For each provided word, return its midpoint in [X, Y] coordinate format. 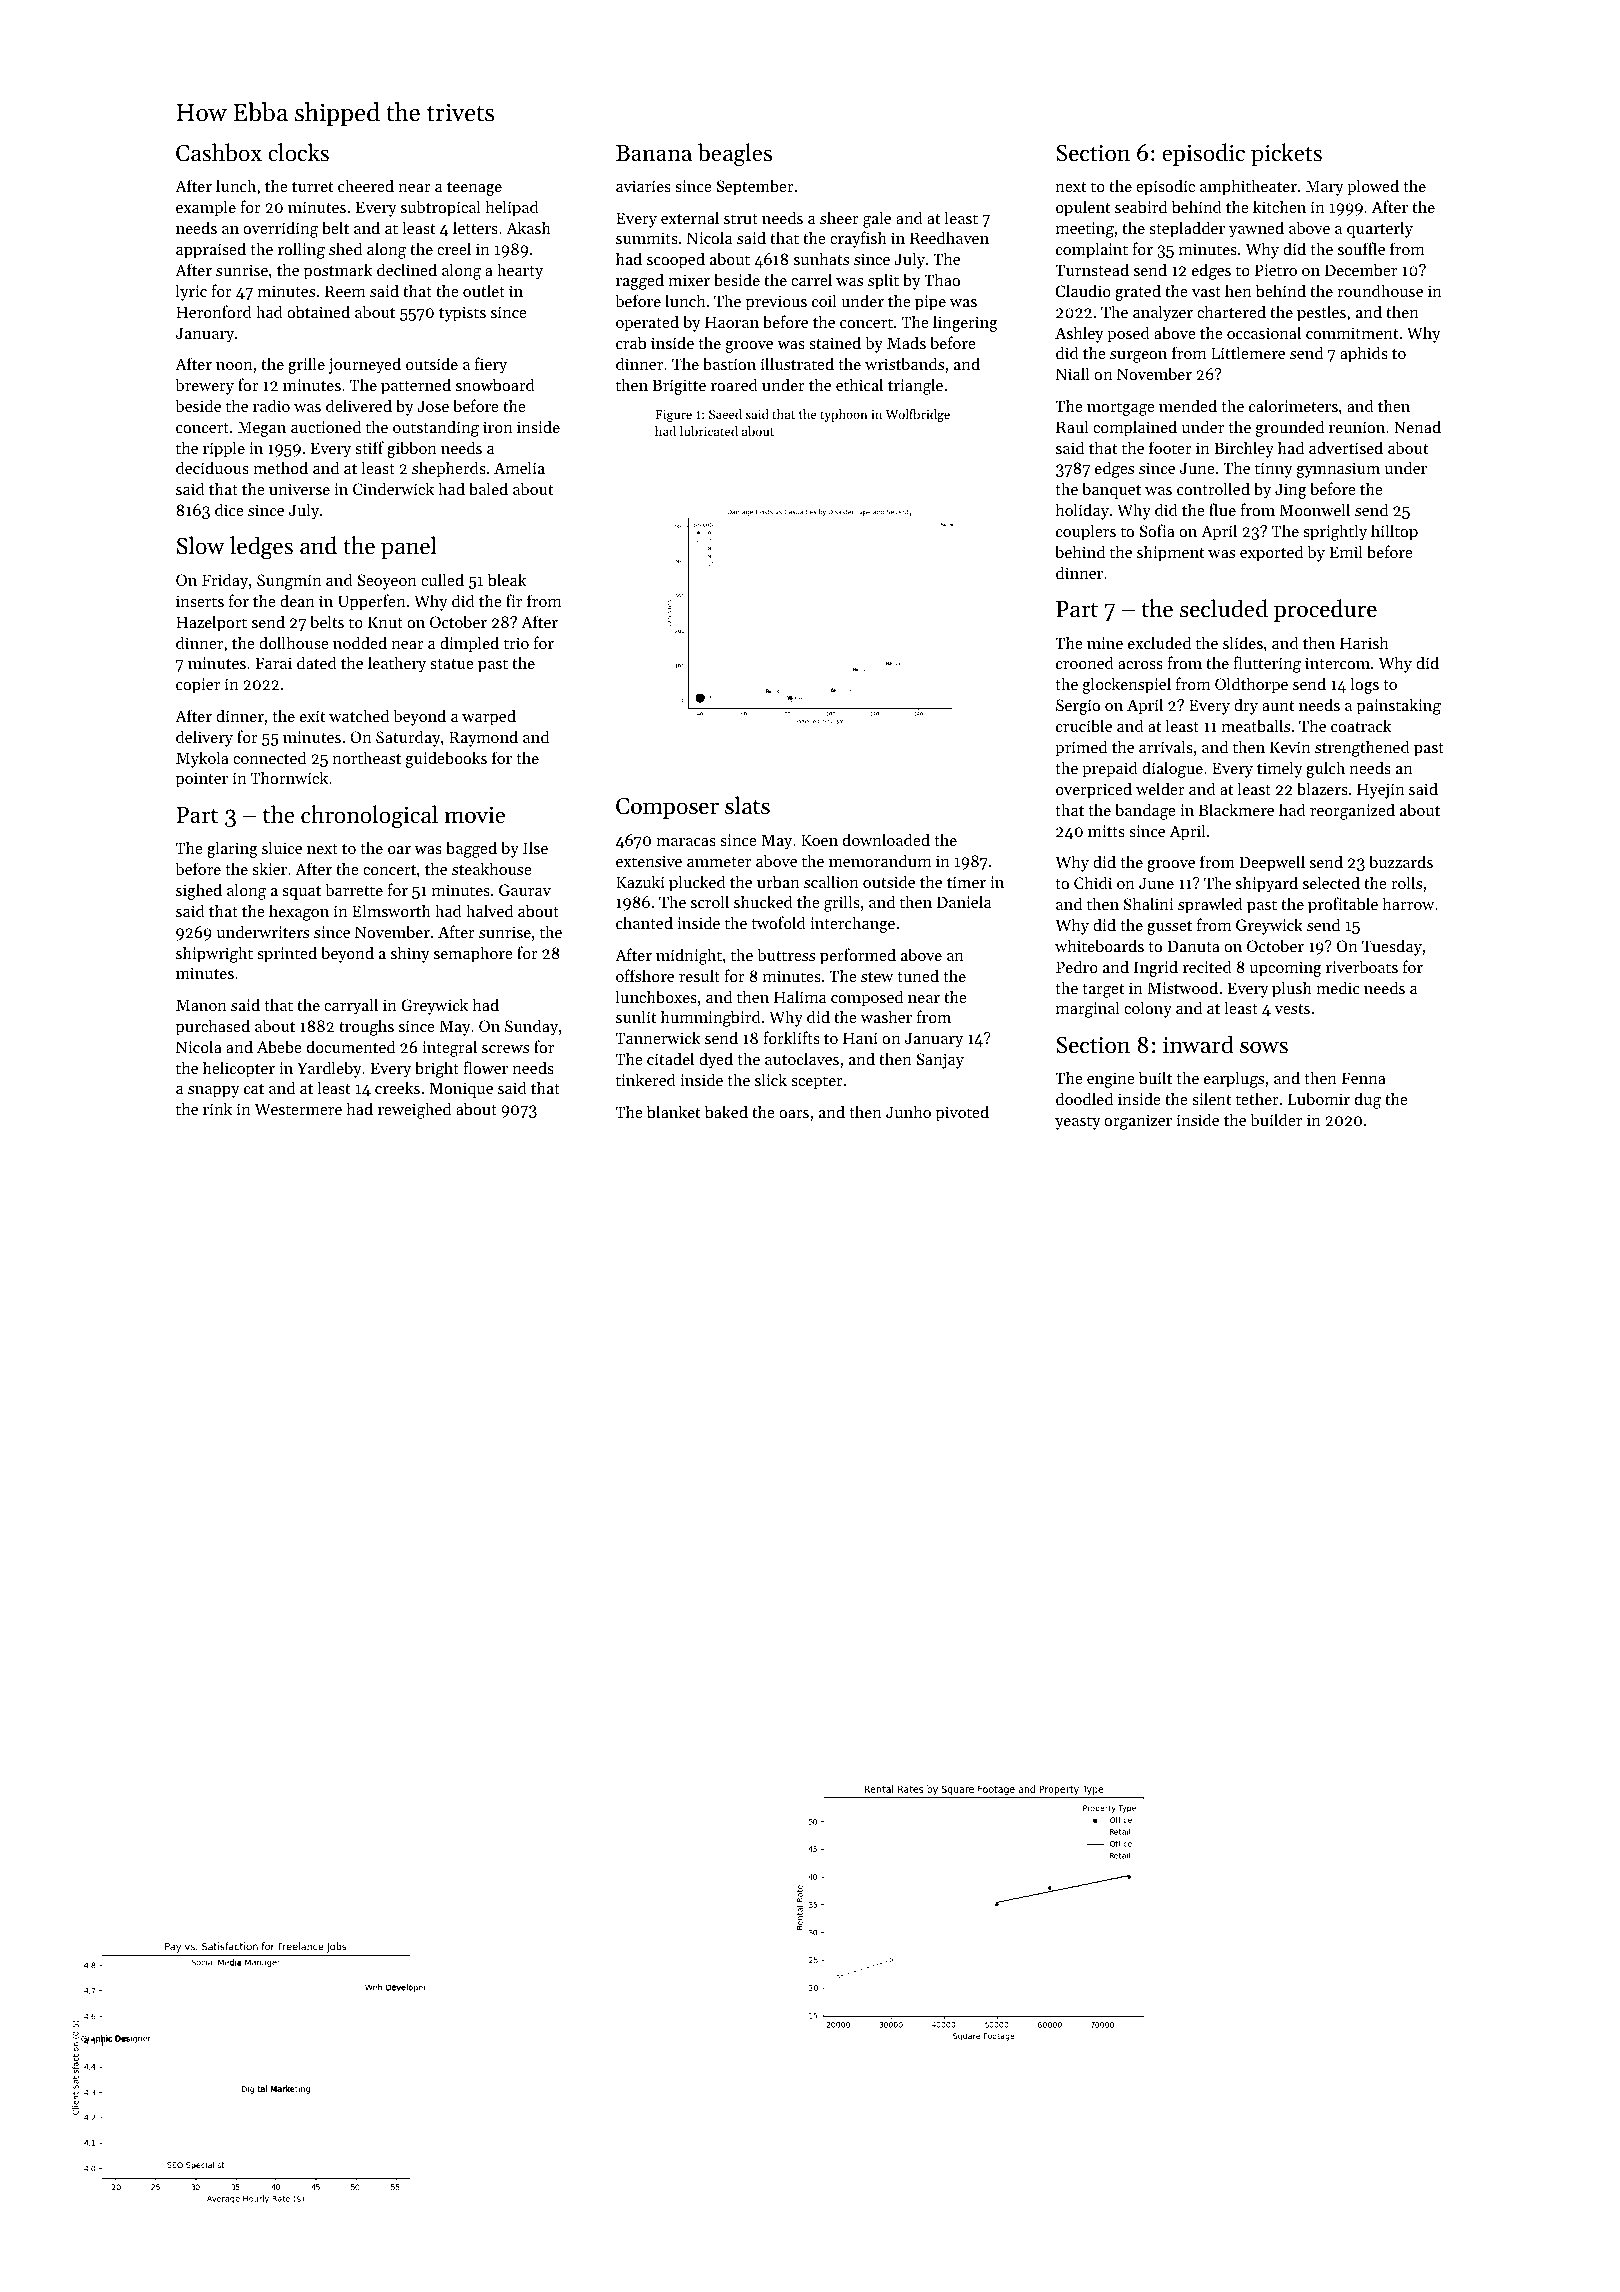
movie [474, 815]
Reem [345, 291]
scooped [676, 260]
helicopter [239, 1069]
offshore [645, 975]
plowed [1373, 187]
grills [842, 903]
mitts [1106, 831]
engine [1111, 1080]
